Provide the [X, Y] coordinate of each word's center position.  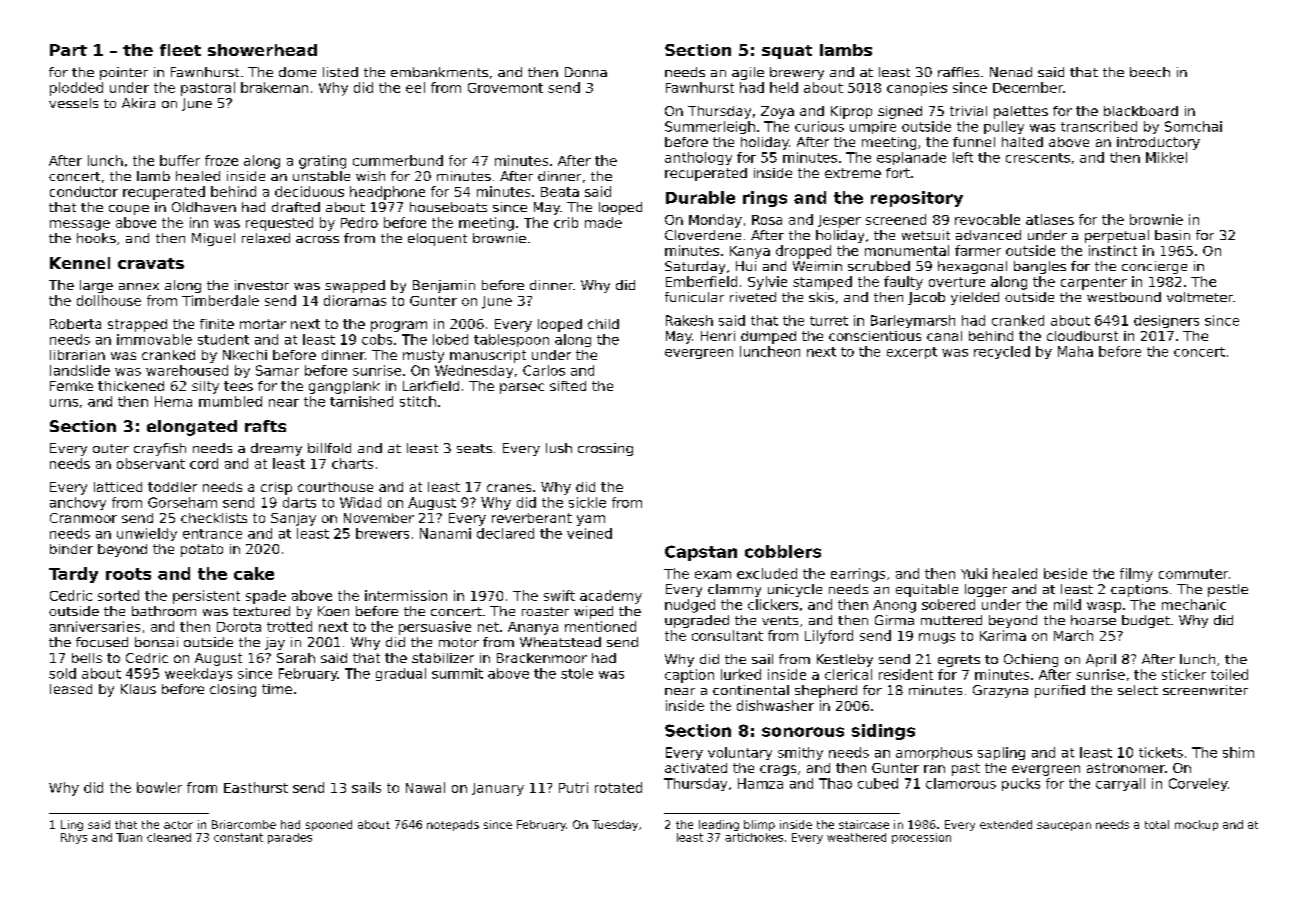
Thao [835, 783]
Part [68, 50]
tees [238, 386]
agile [748, 73]
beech [1150, 72]
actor [178, 825]
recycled [1002, 352]
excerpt [912, 353]
